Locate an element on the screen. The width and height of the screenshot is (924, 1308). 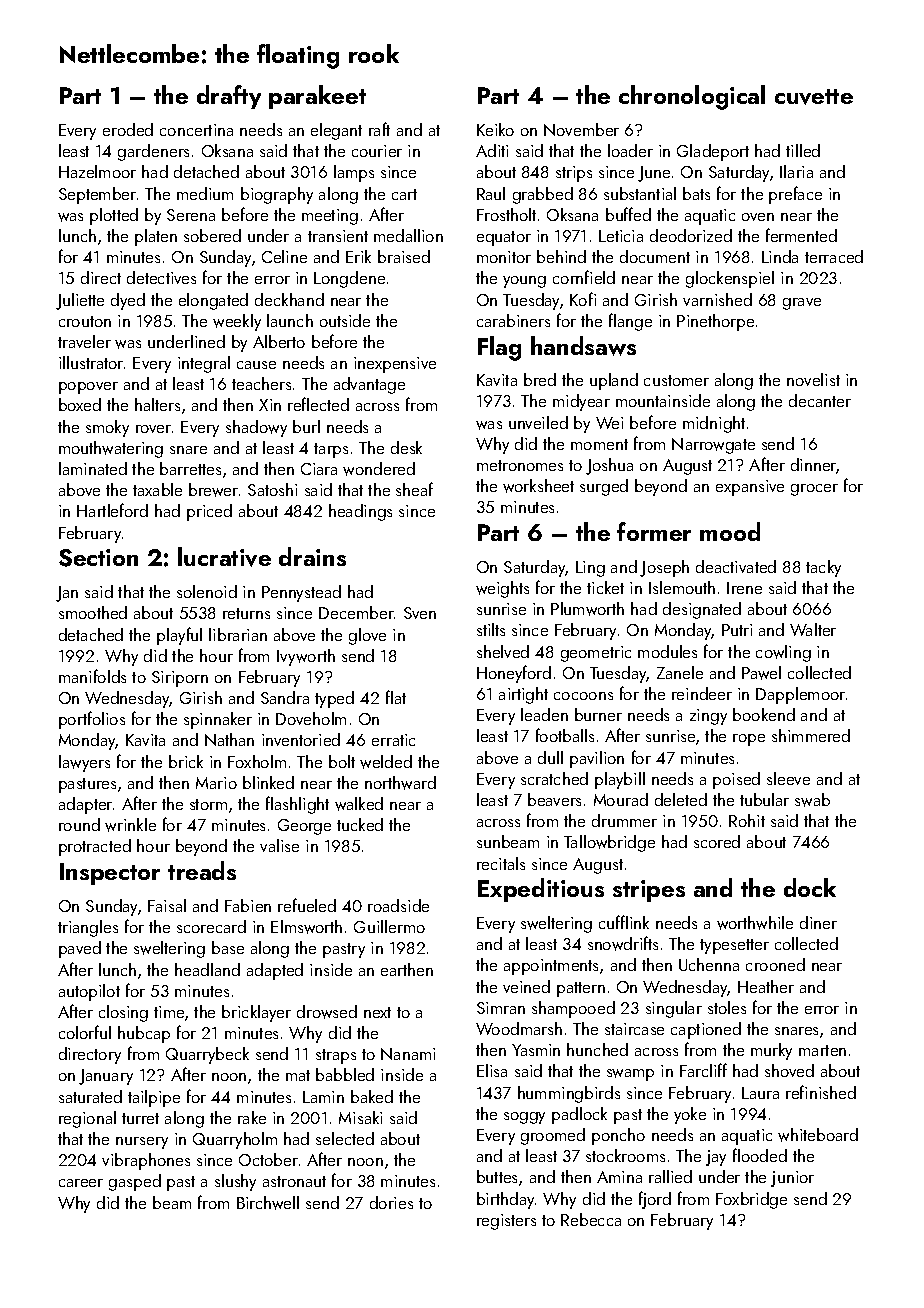
decanter is located at coordinates (820, 400).
